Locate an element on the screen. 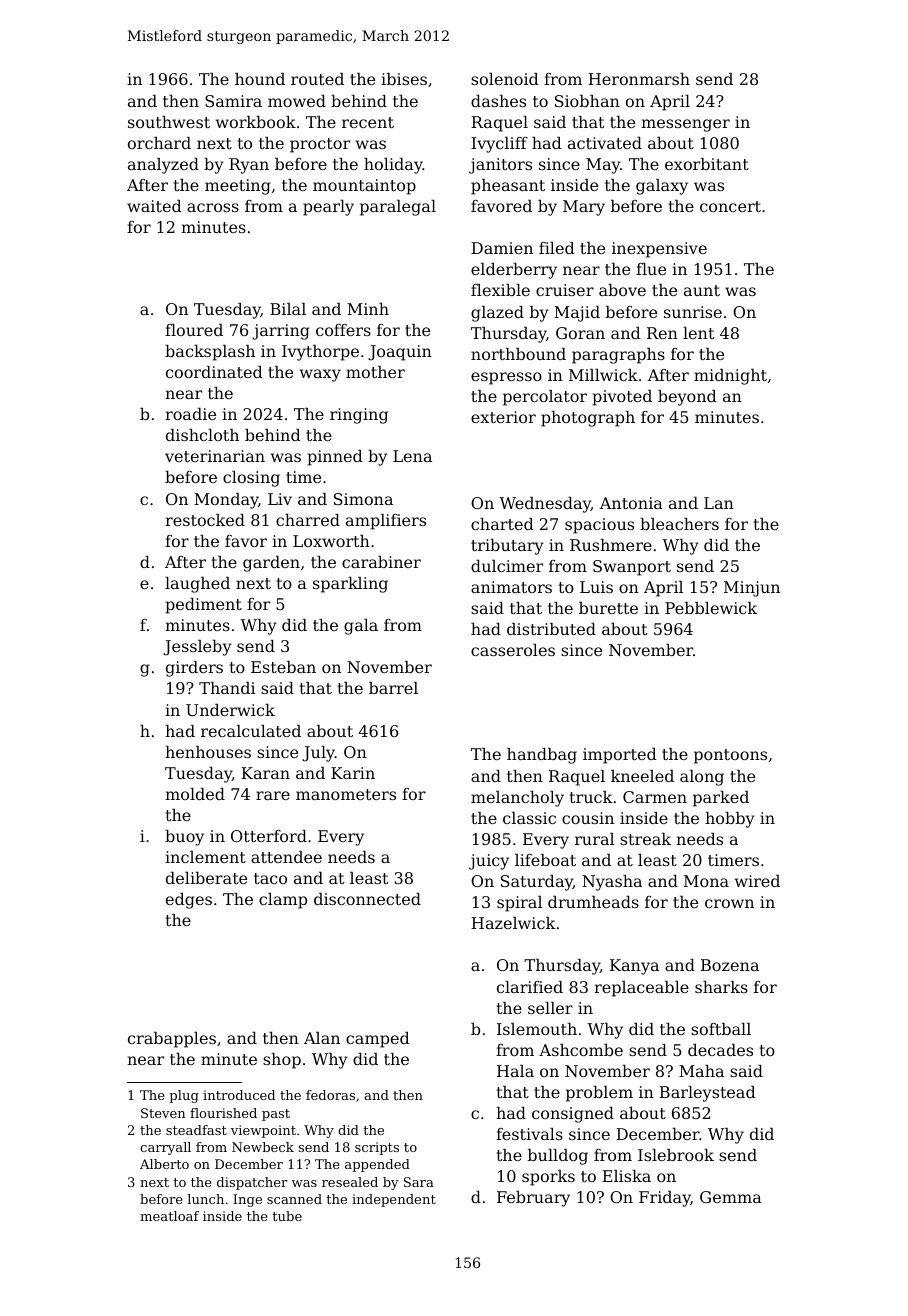 Image resolution: width=908 pixels, height=1316 pixels. espresso is located at coordinates (506, 378).
